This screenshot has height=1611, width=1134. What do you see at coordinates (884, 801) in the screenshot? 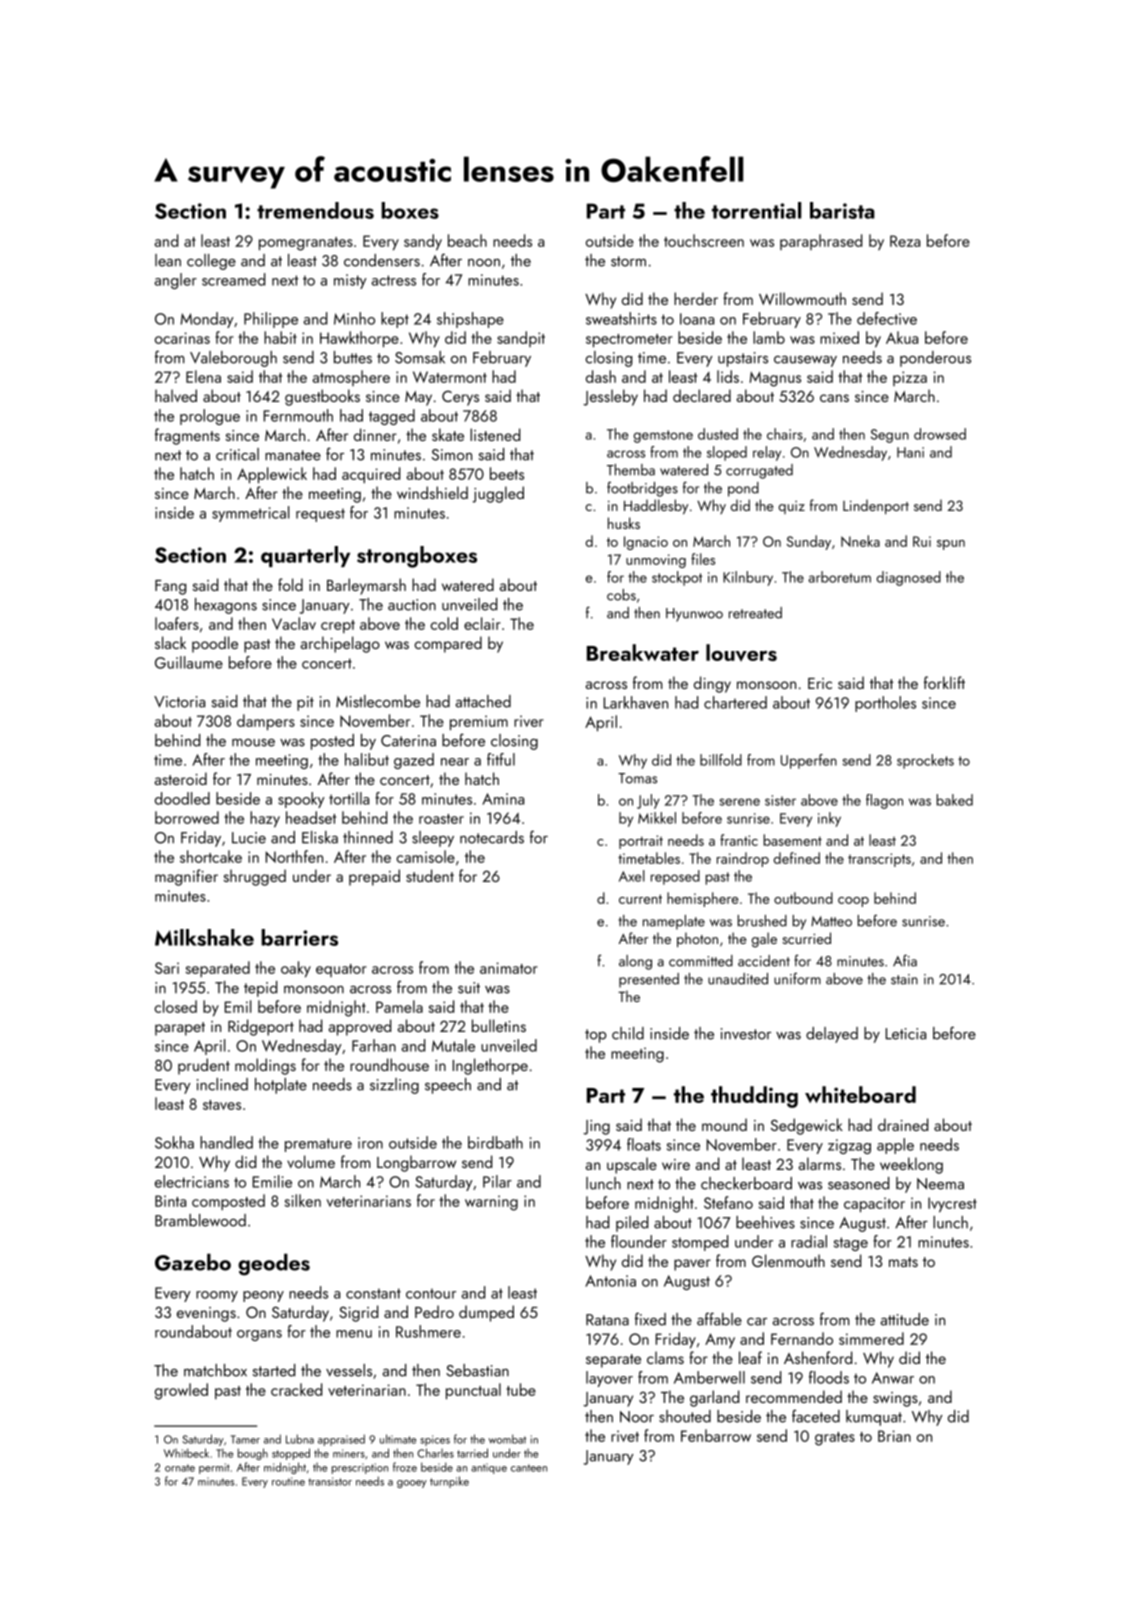
I see `flagon` at bounding box center [884, 801].
